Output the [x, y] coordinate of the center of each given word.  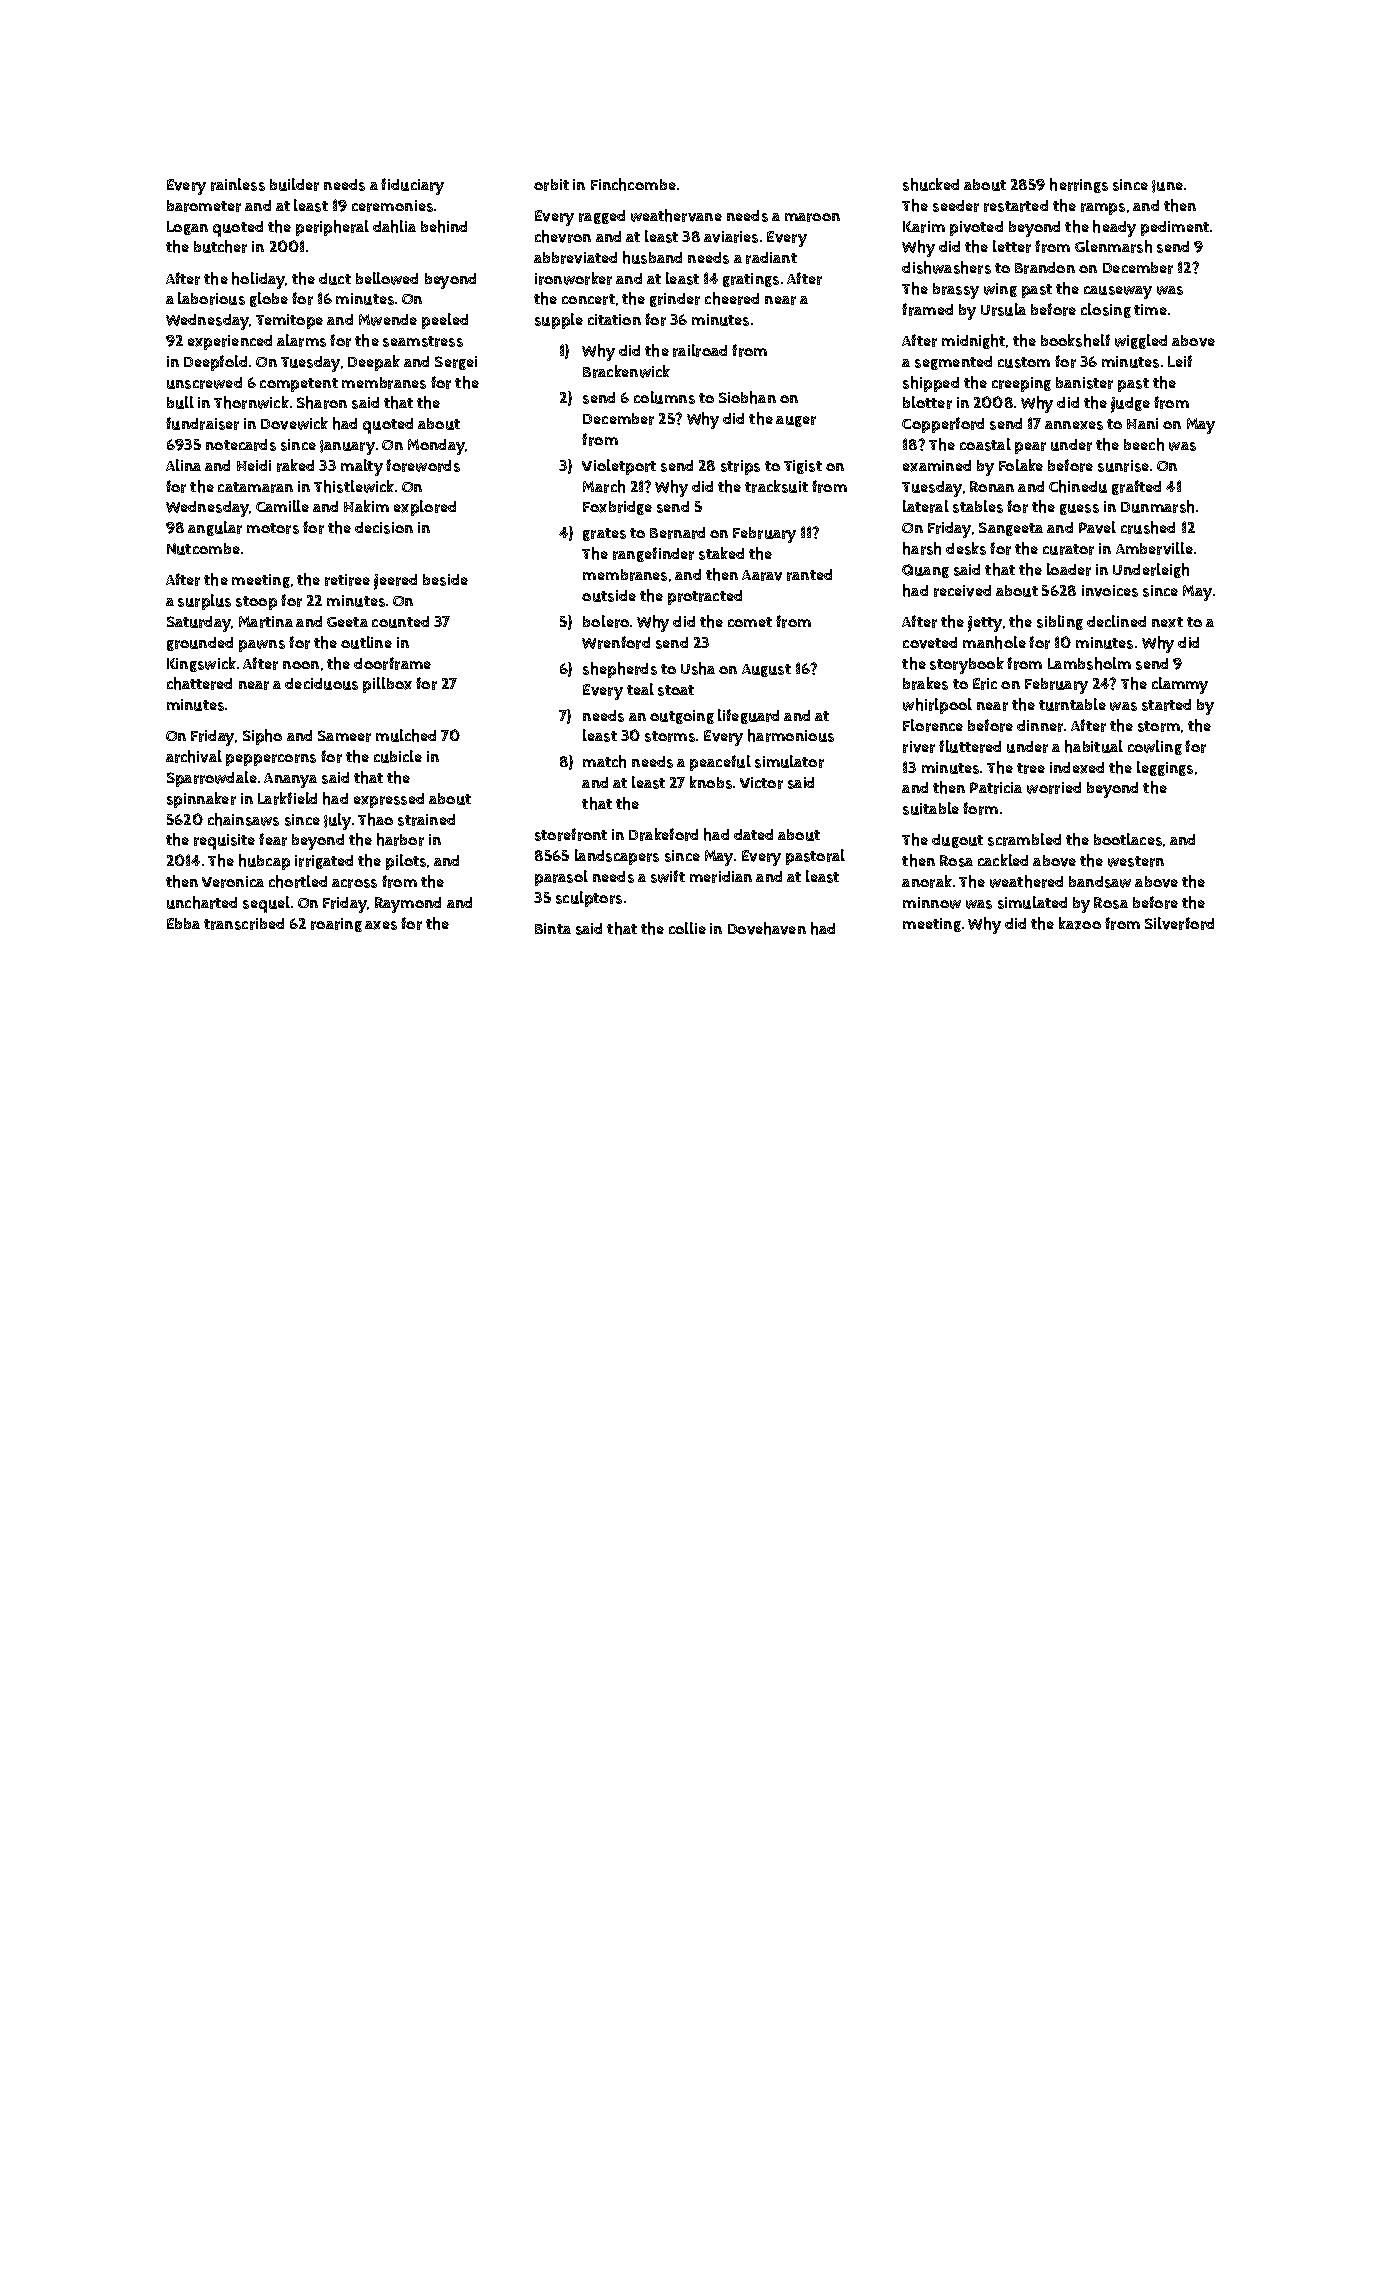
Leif [1180, 361]
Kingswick [201, 664]
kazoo [1080, 923]
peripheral [332, 228]
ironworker [573, 278]
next [1167, 622]
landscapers [617, 857]
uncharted [202, 902]
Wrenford [616, 642]
